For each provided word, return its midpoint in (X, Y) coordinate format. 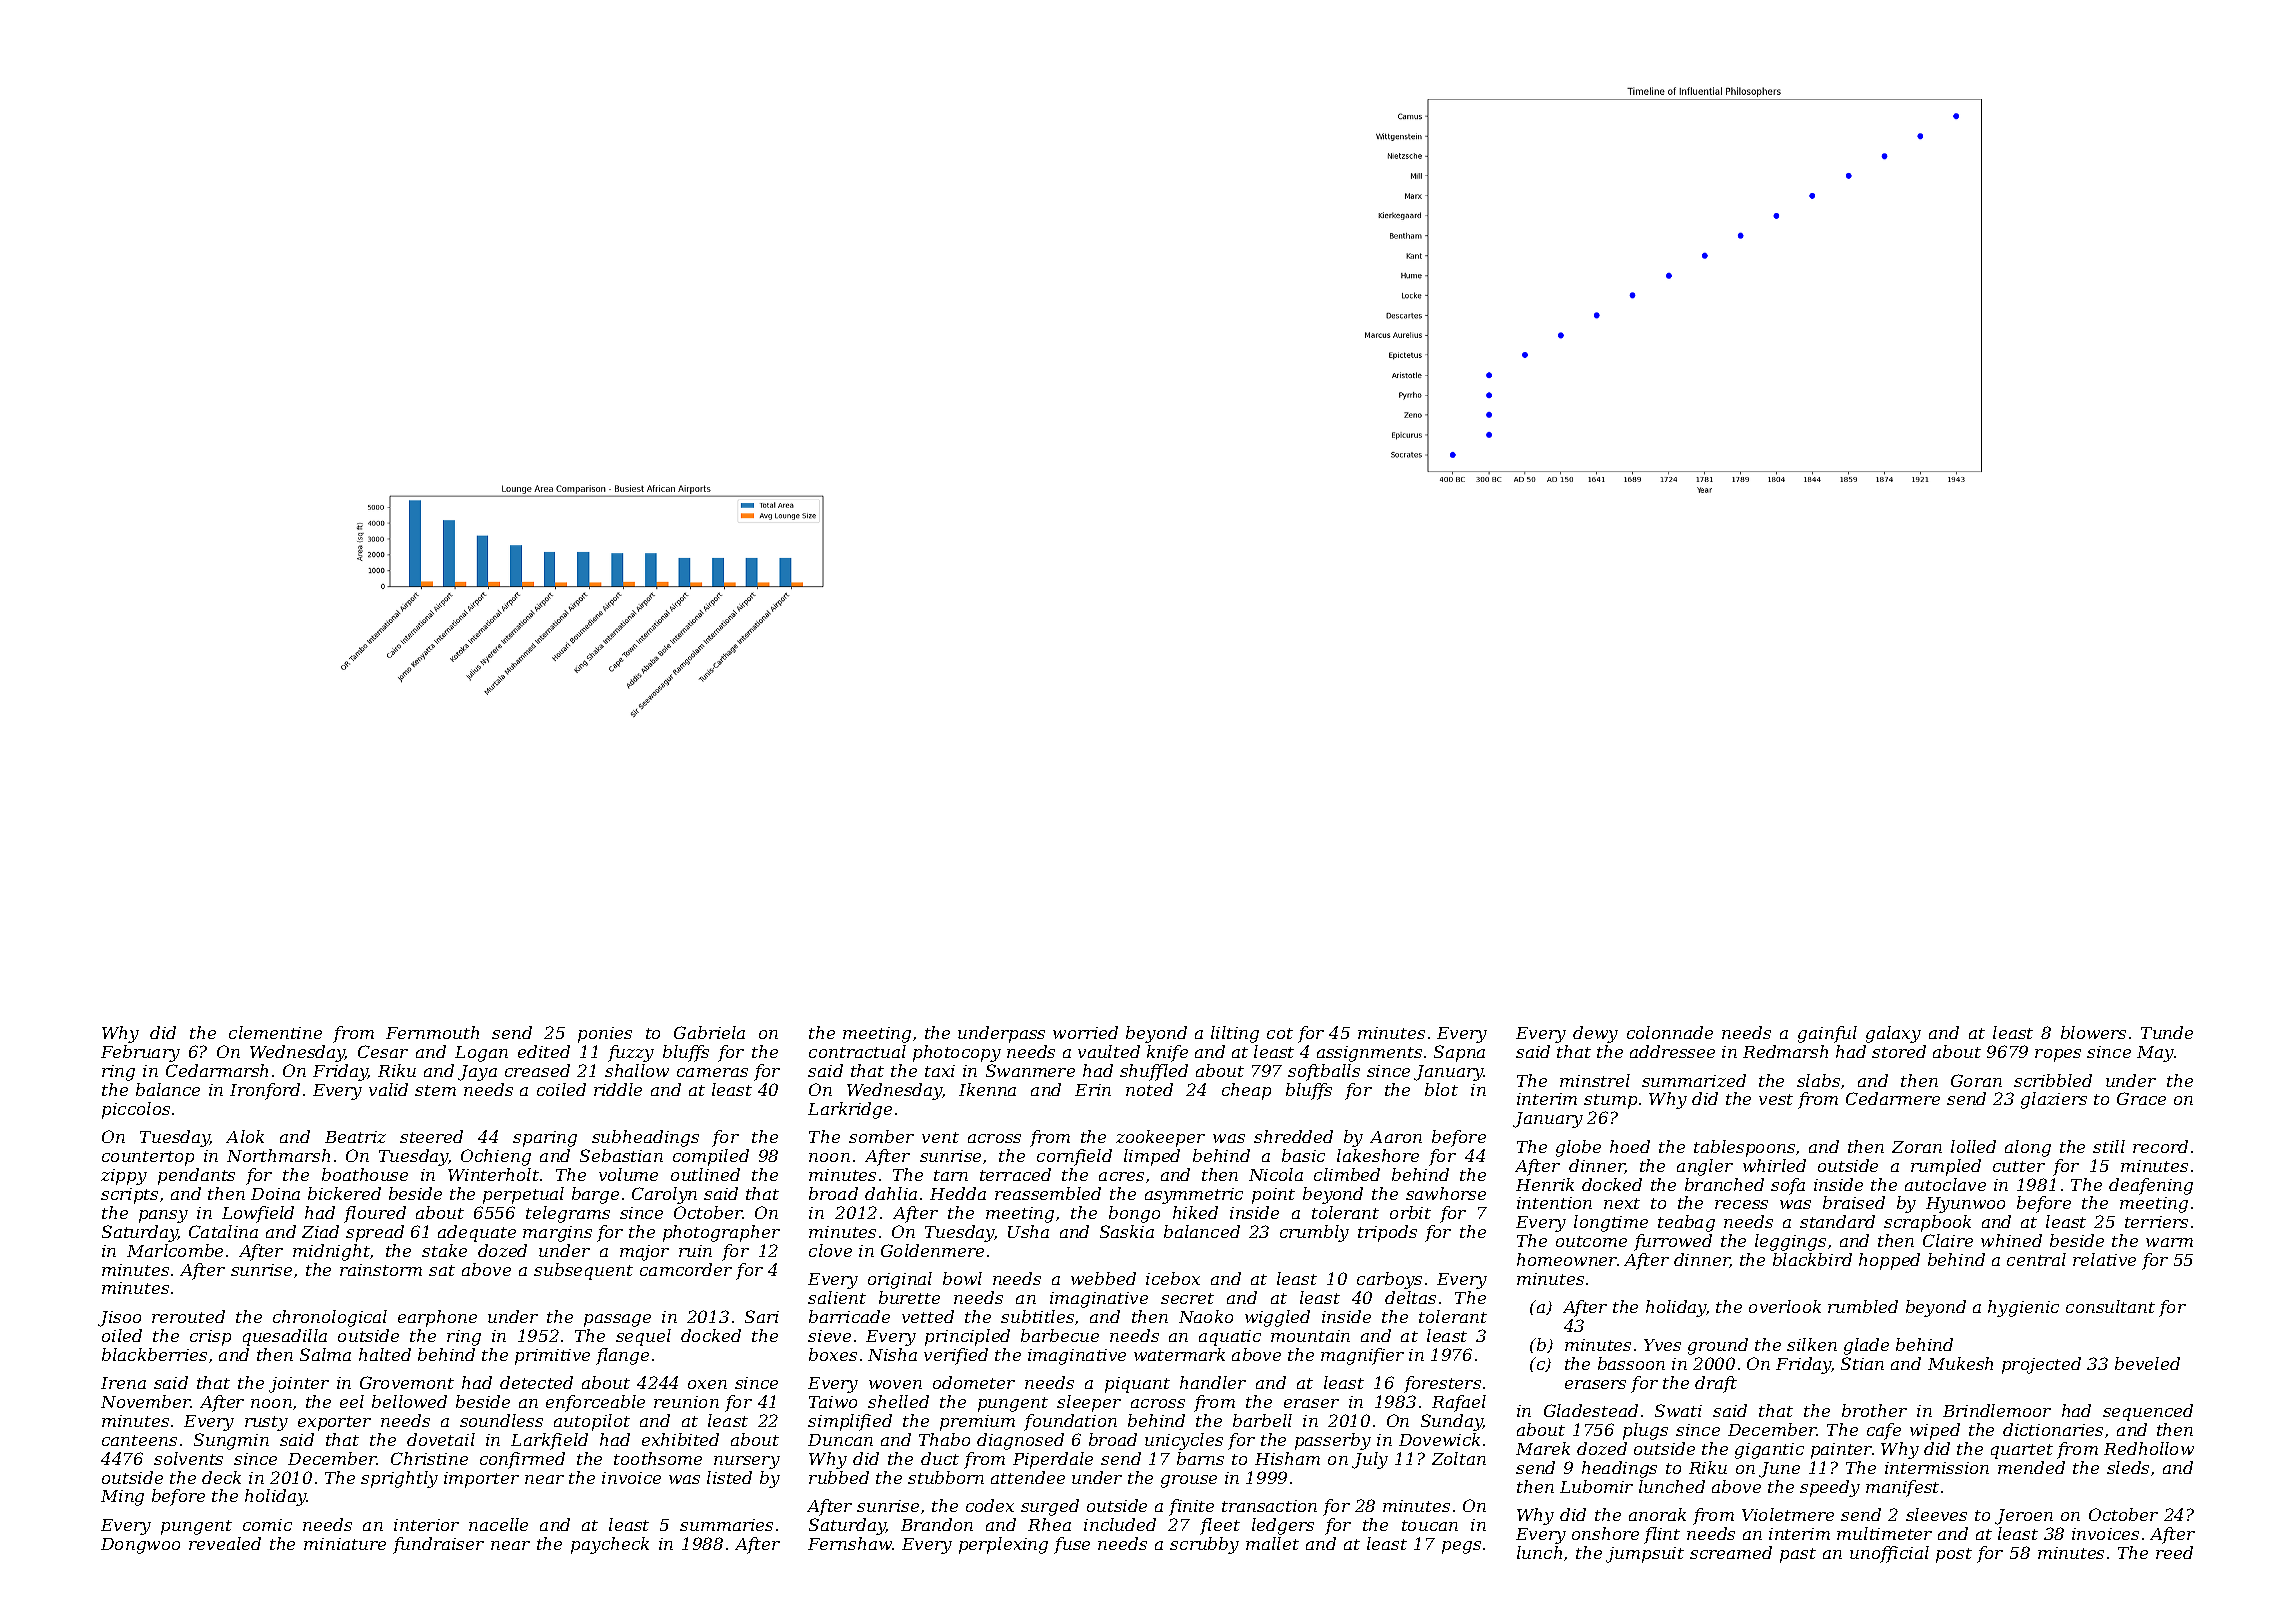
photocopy (957, 1053)
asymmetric (1194, 1196)
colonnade (1670, 1032)
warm (2169, 1242)
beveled (2147, 1363)
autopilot (592, 1422)
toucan (1430, 1525)
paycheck (610, 1545)
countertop (148, 1158)
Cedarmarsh (217, 1070)
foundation (1070, 1422)
